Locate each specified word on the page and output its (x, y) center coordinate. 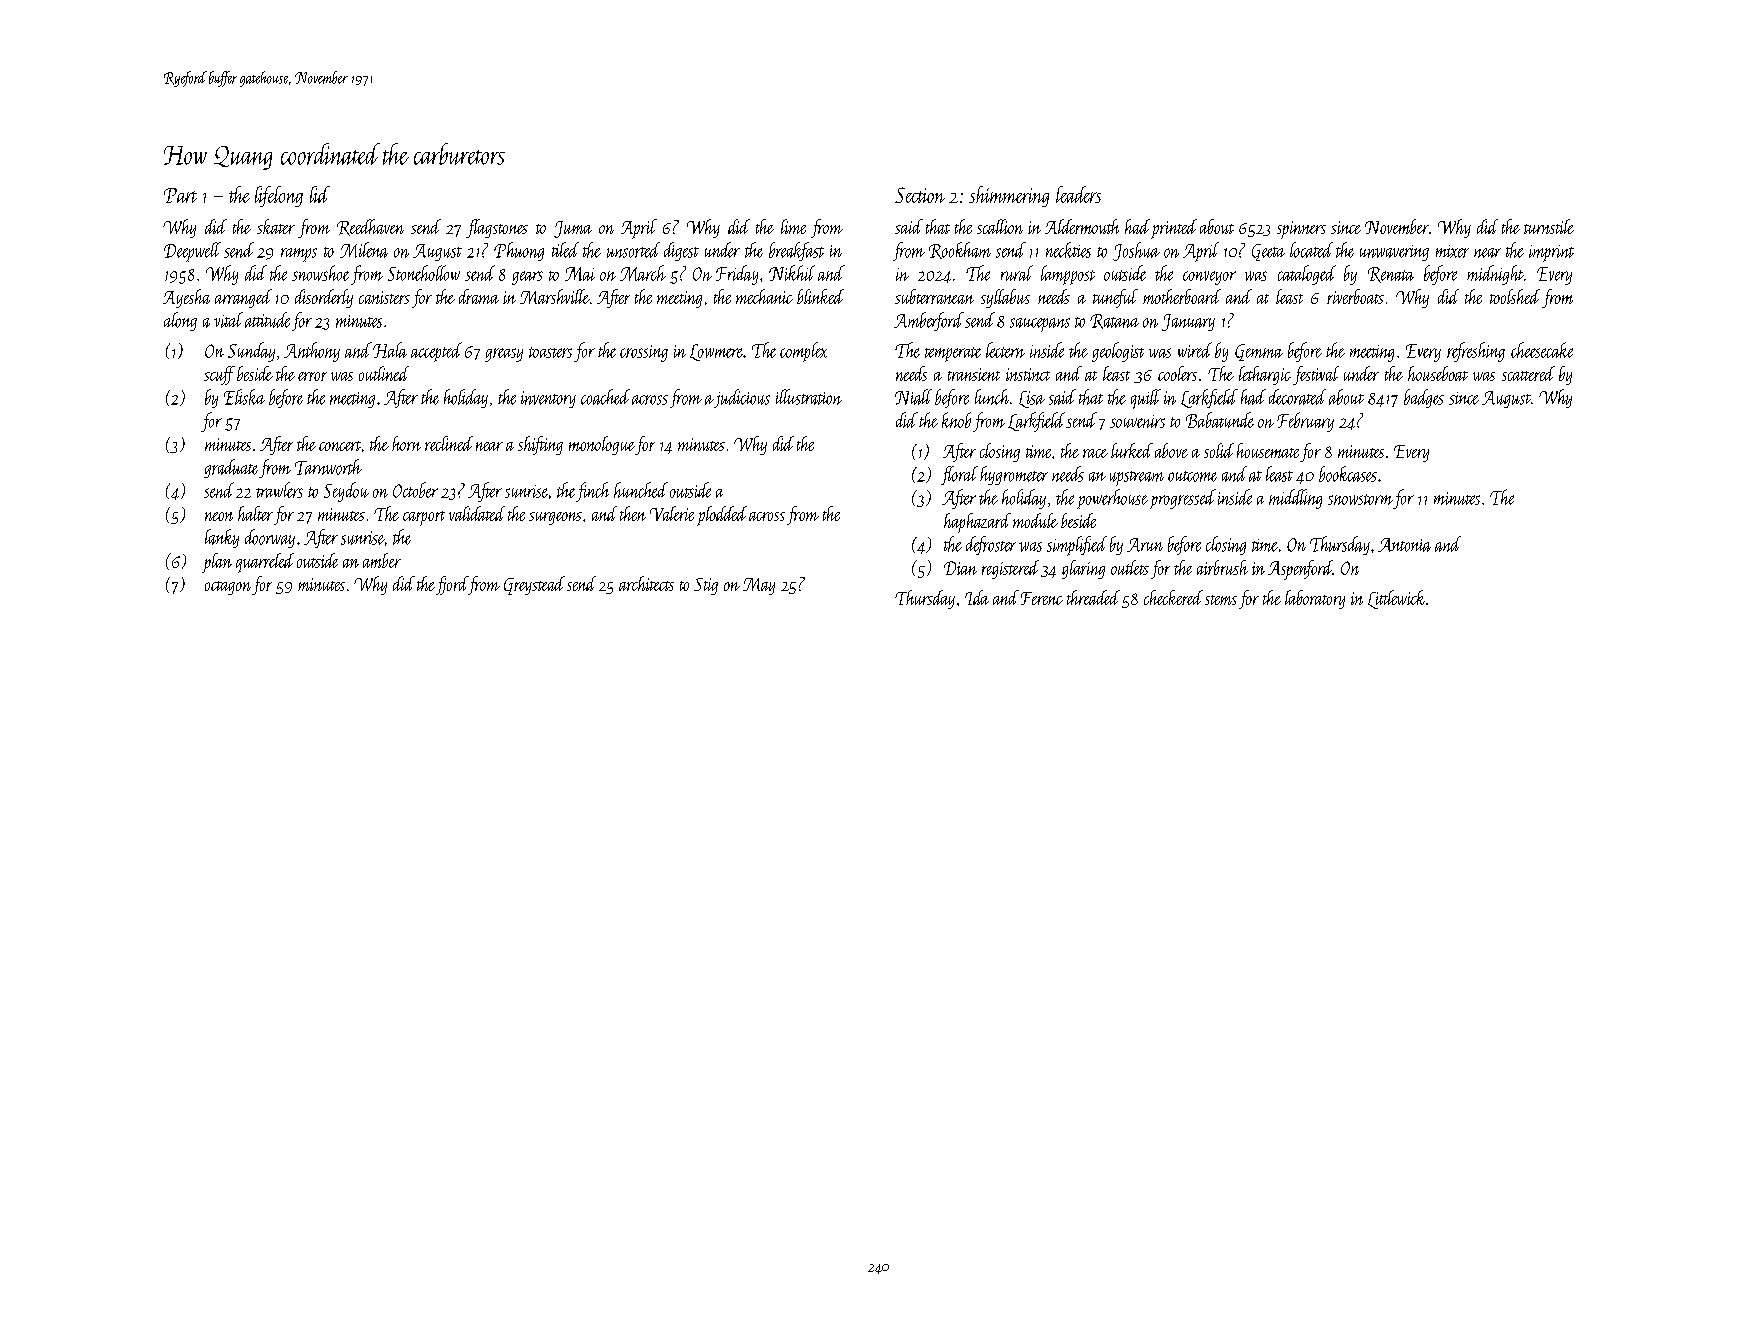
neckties (1068, 250)
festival (1316, 375)
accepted (436, 352)
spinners (1301, 230)
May (759, 586)
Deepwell (192, 252)
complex (803, 352)
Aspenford (1300, 570)
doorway (270, 538)
